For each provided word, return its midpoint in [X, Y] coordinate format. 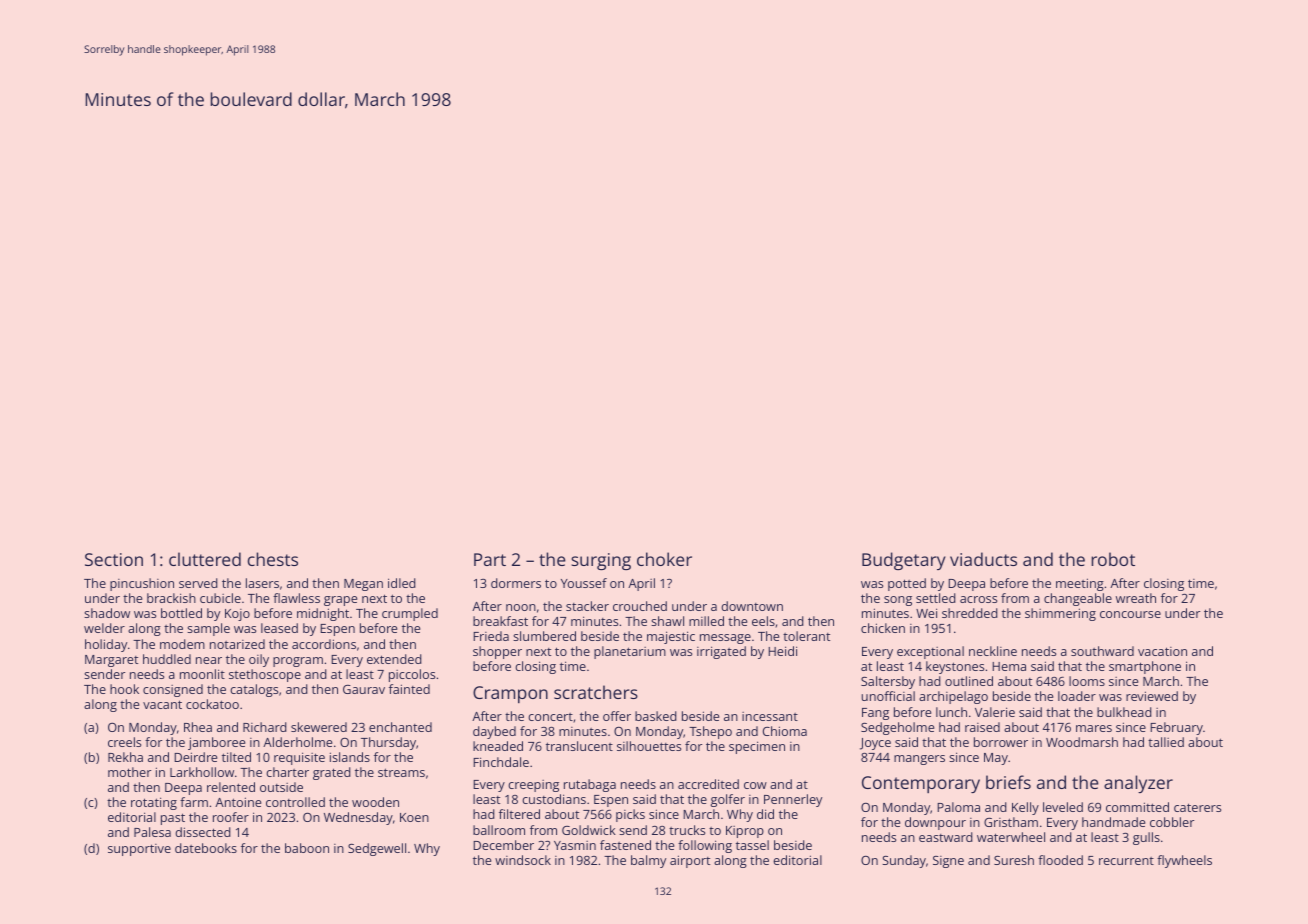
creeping [533, 786]
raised [982, 727]
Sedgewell [377, 849]
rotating [154, 803]
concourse [1130, 614]
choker [664, 559]
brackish [171, 598]
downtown [752, 606]
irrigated [721, 652]
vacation [1162, 651]
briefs [1008, 782]
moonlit [202, 674]
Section [114, 559]
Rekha [125, 757]
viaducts [983, 559]
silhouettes [649, 746]
